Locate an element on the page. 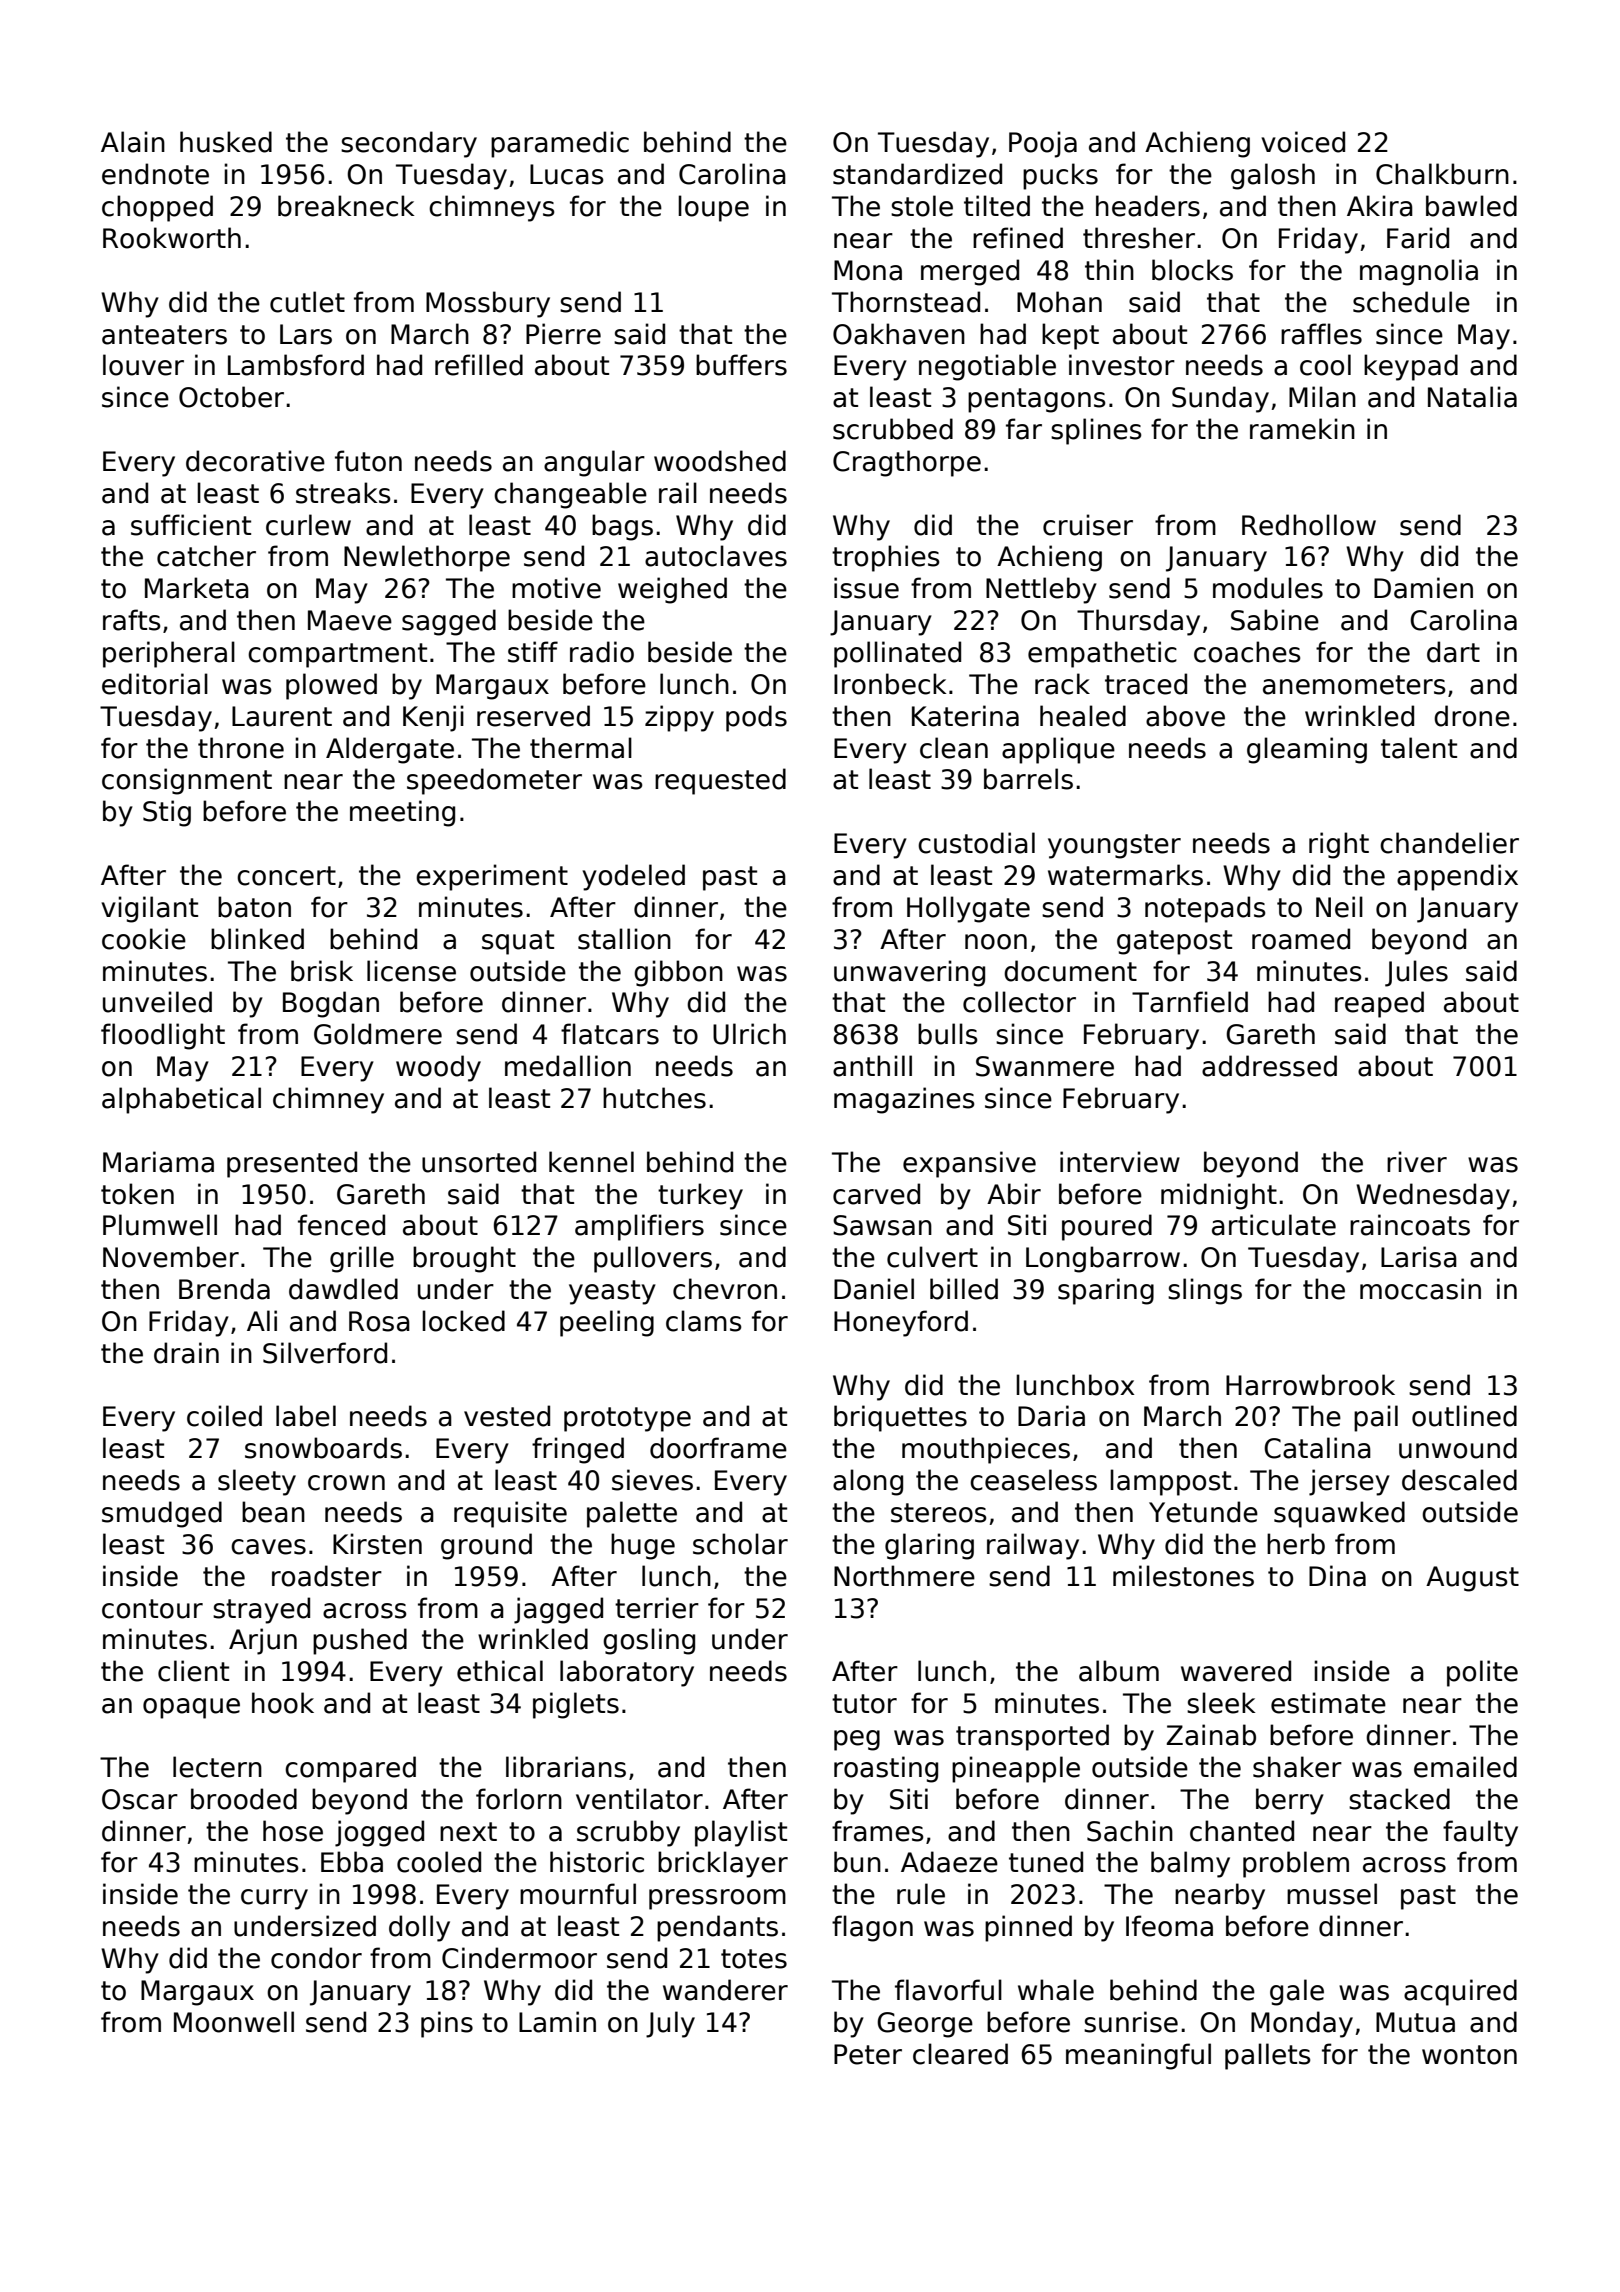  ethical is located at coordinates (500, 1671).
